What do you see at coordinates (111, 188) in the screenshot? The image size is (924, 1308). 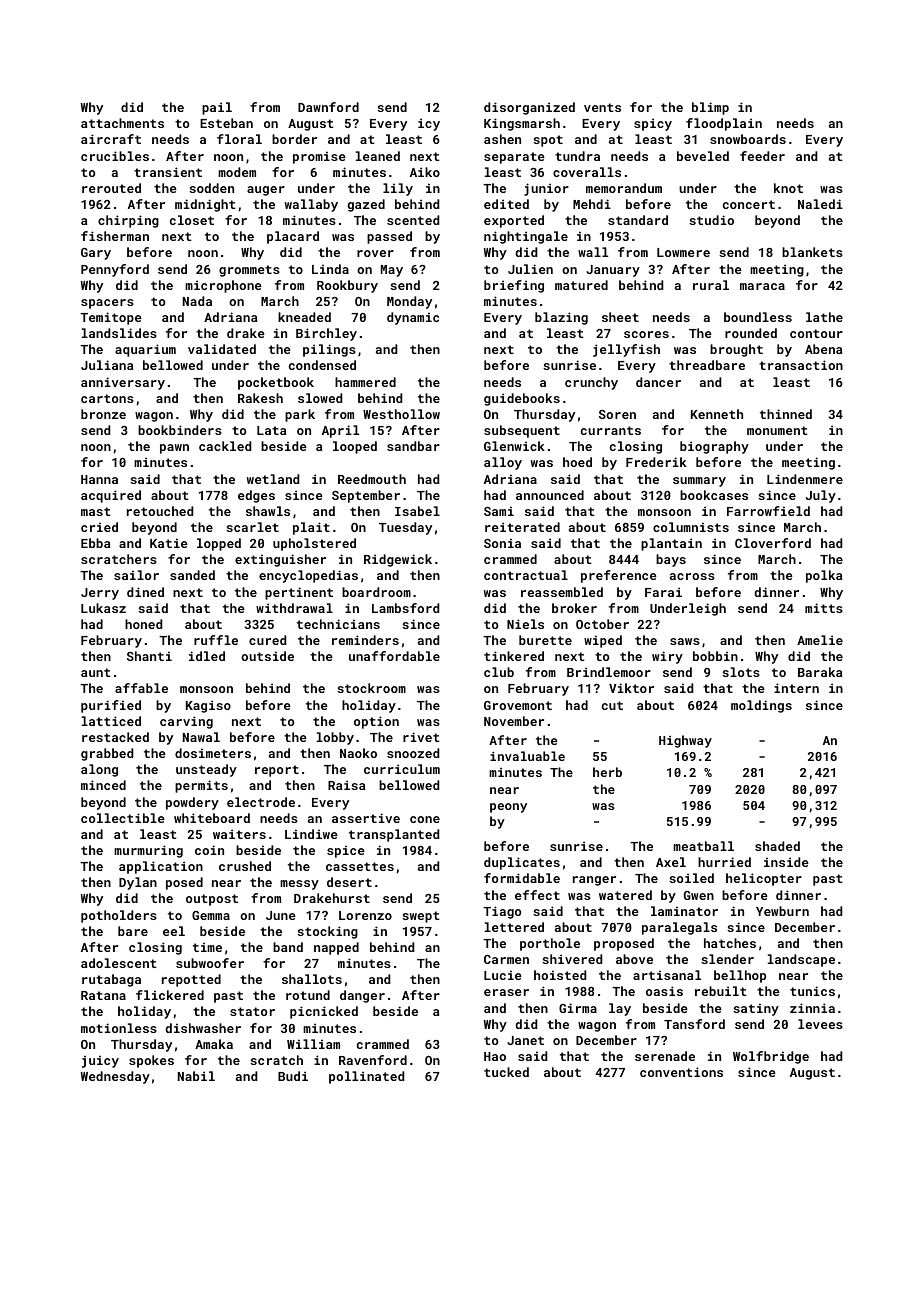 I see `rerouted` at bounding box center [111, 188].
